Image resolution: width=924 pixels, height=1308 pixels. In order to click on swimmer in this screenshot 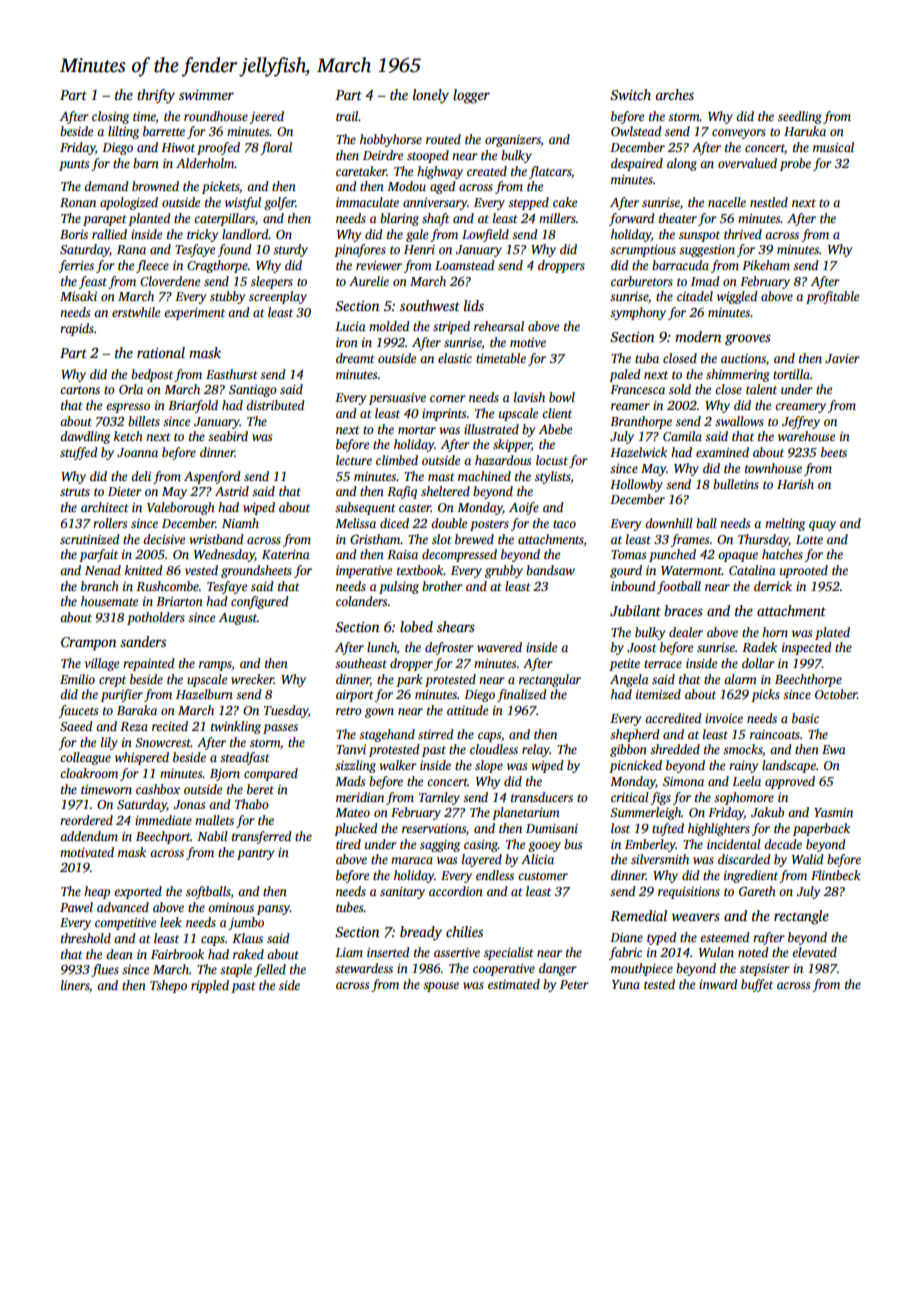, I will do `click(206, 95)`.
